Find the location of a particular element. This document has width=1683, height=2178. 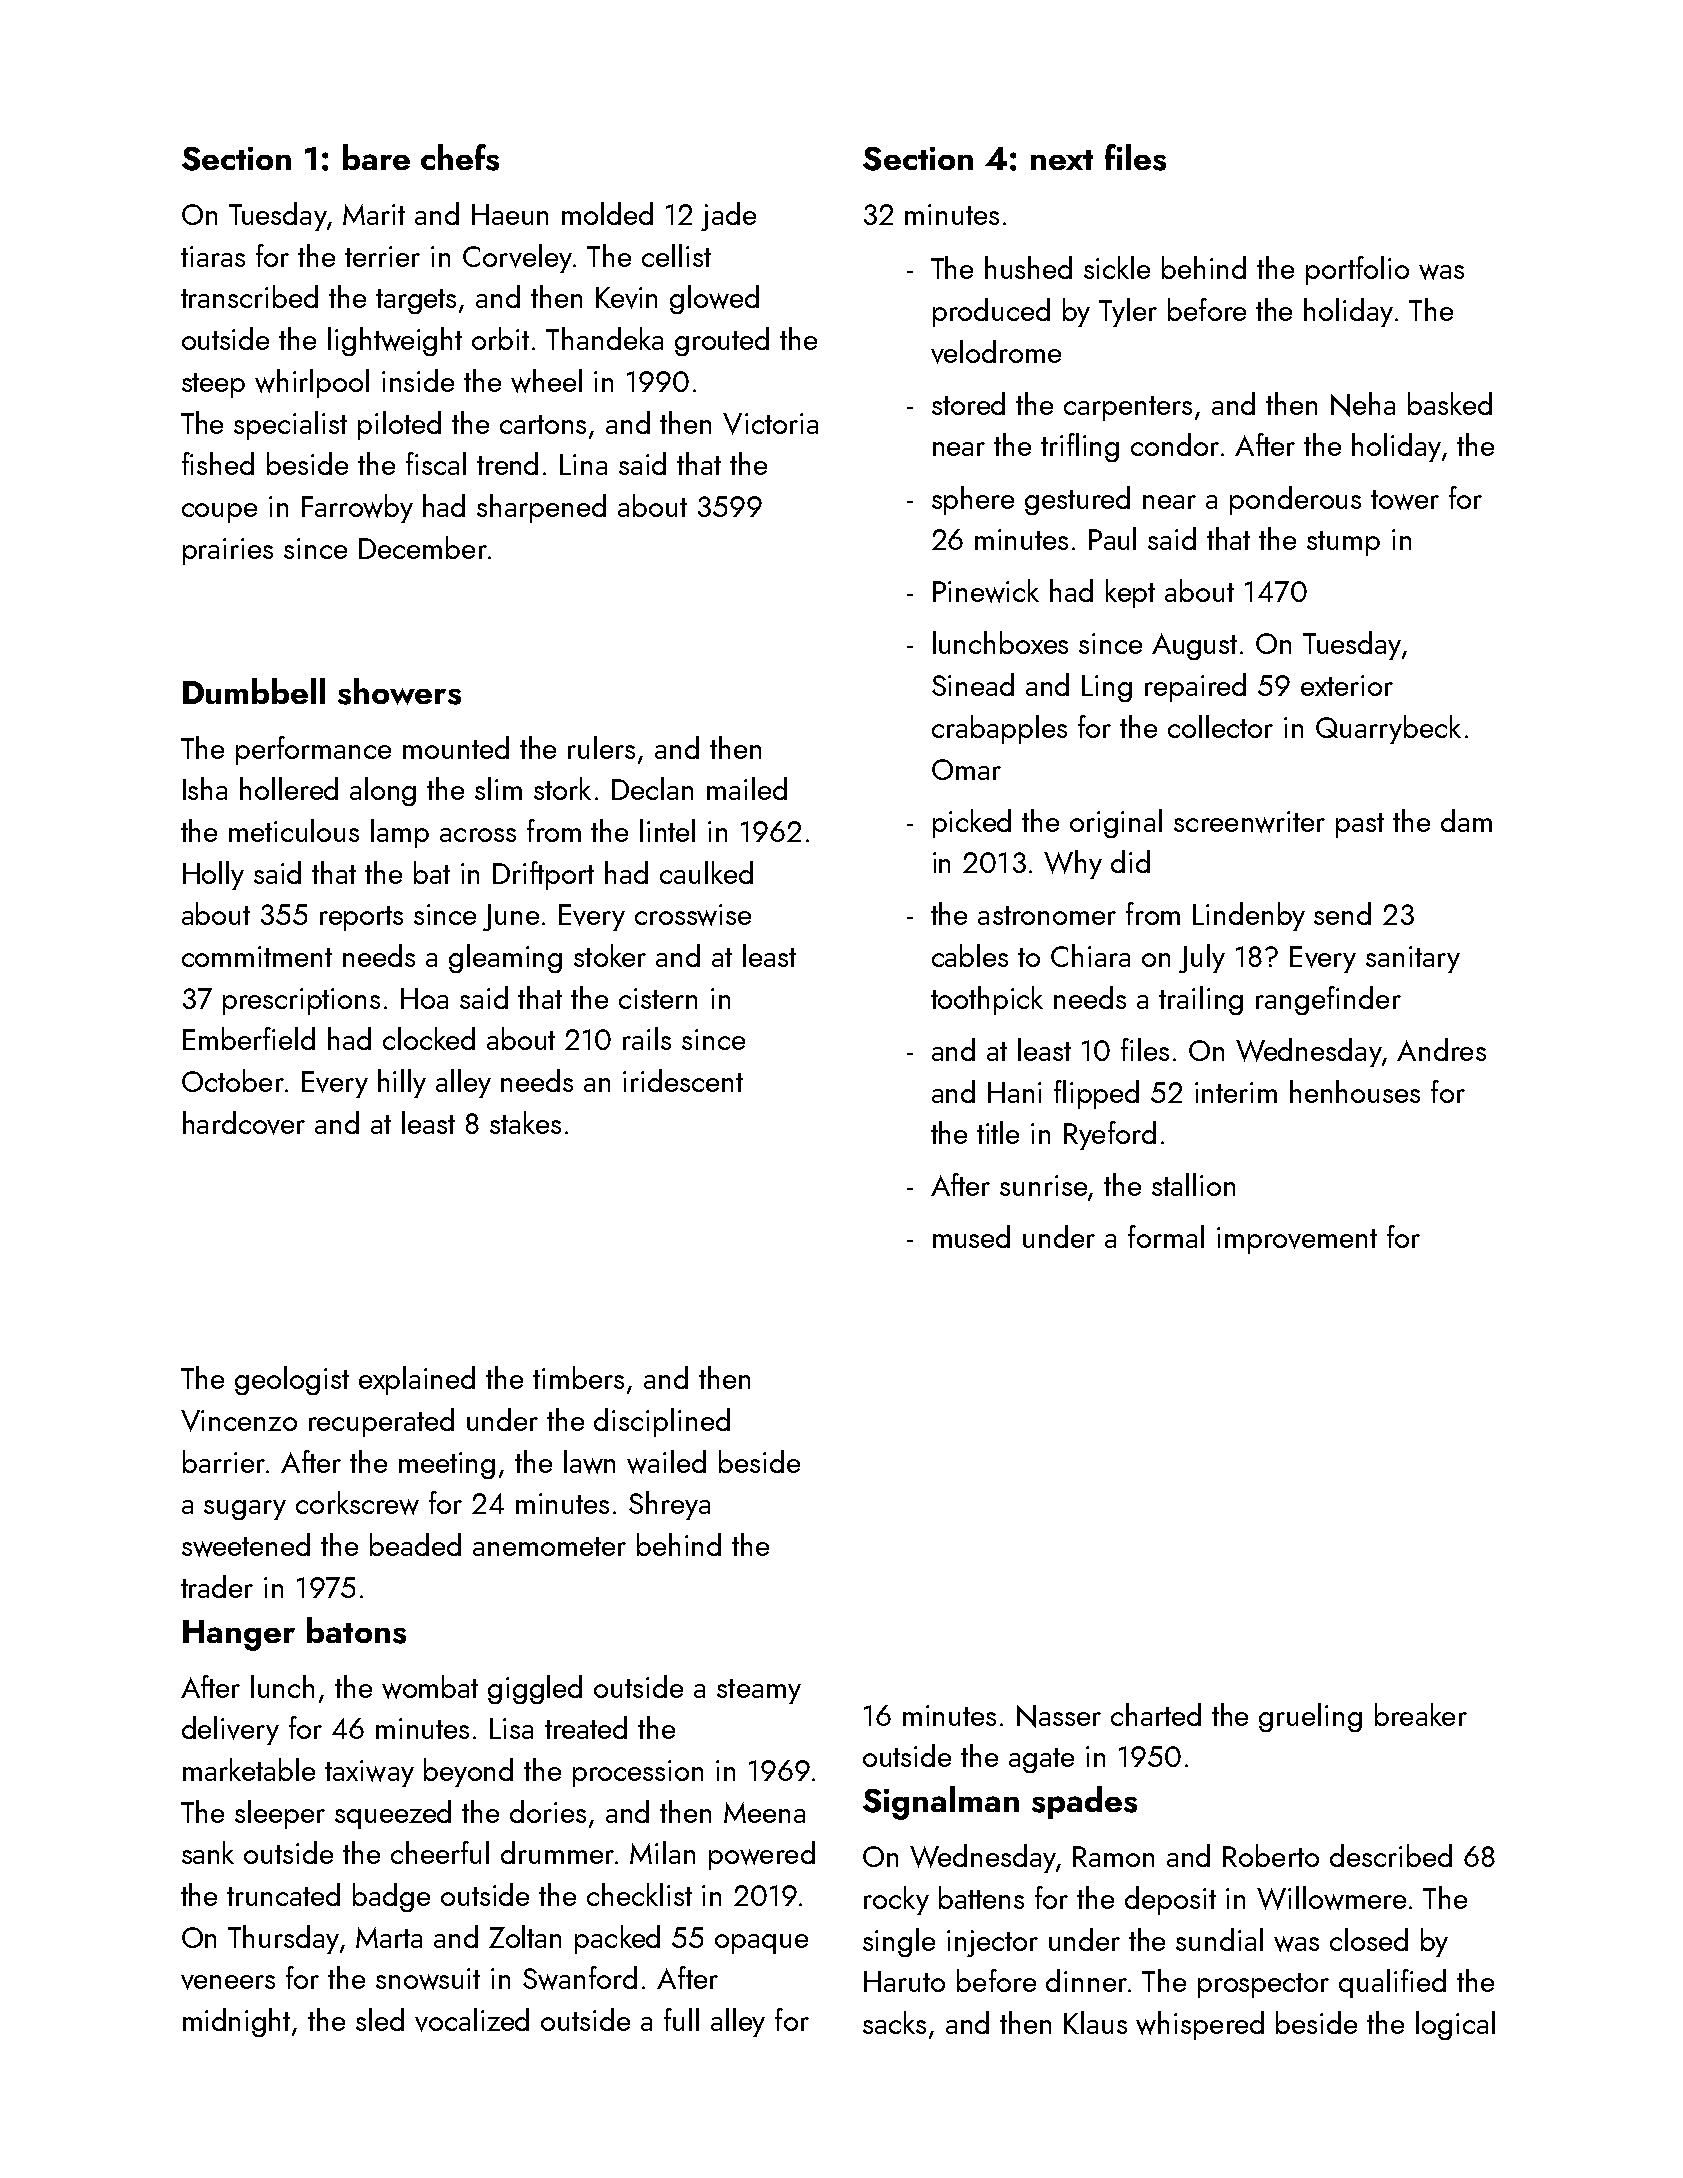

cistern is located at coordinates (658, 998).
